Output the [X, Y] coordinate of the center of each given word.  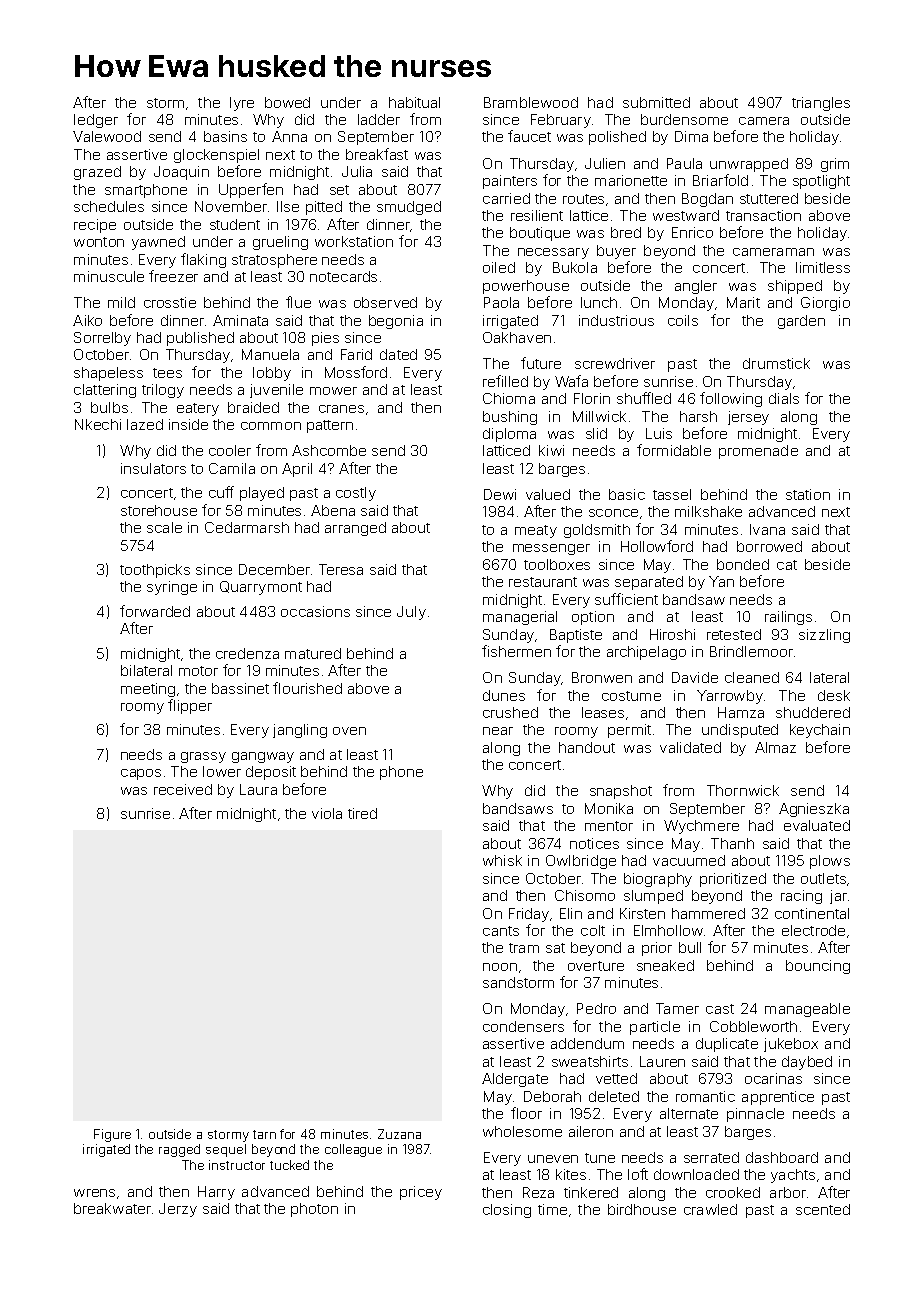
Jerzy [178, 1210]
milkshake [708, 511]
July [411, 613]
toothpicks [155, 571]
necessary [553, 253]
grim [835, 165]
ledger [96, 121]
